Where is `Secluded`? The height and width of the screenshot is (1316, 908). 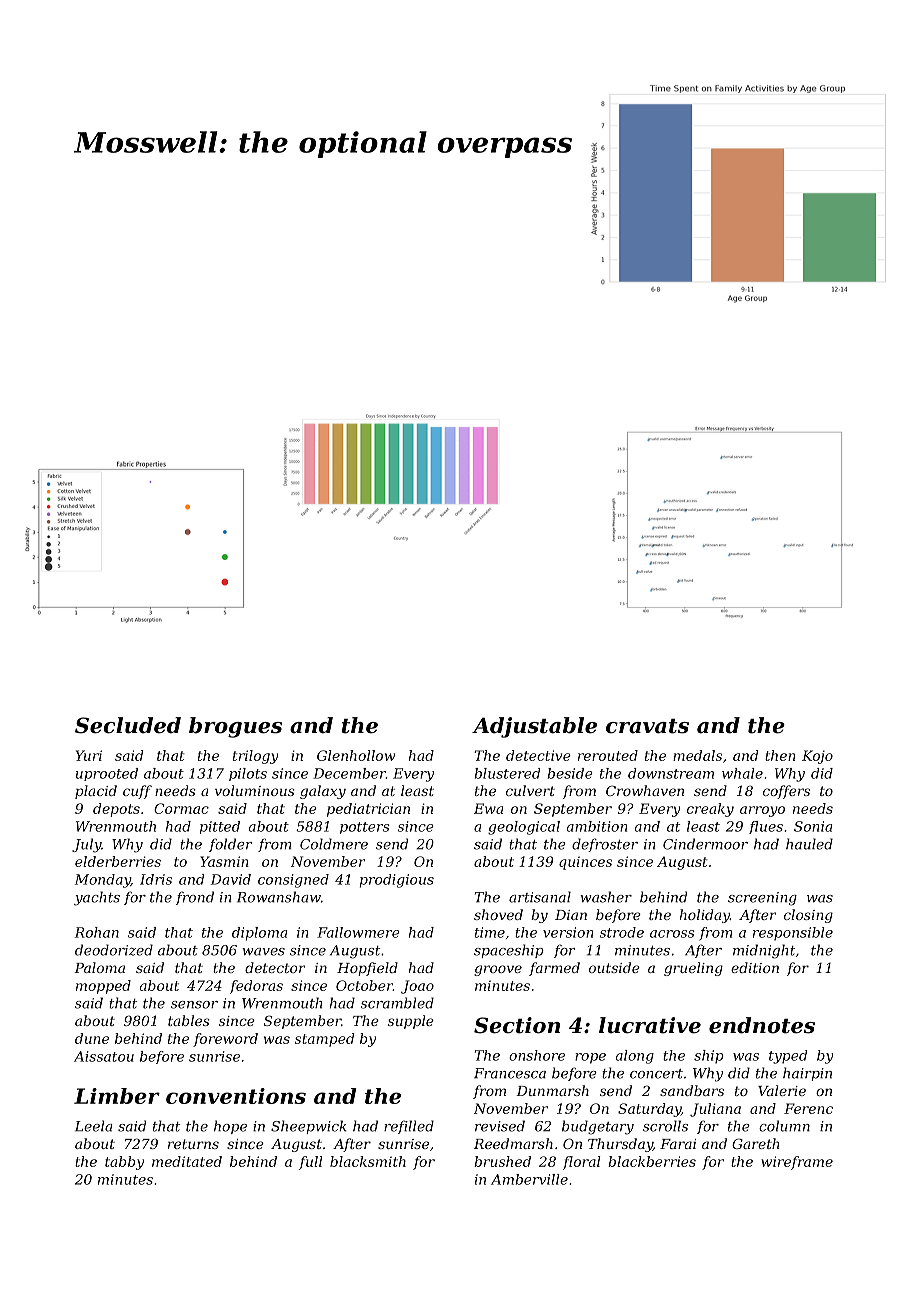 Secluded is located at coordinates (128, 725).
